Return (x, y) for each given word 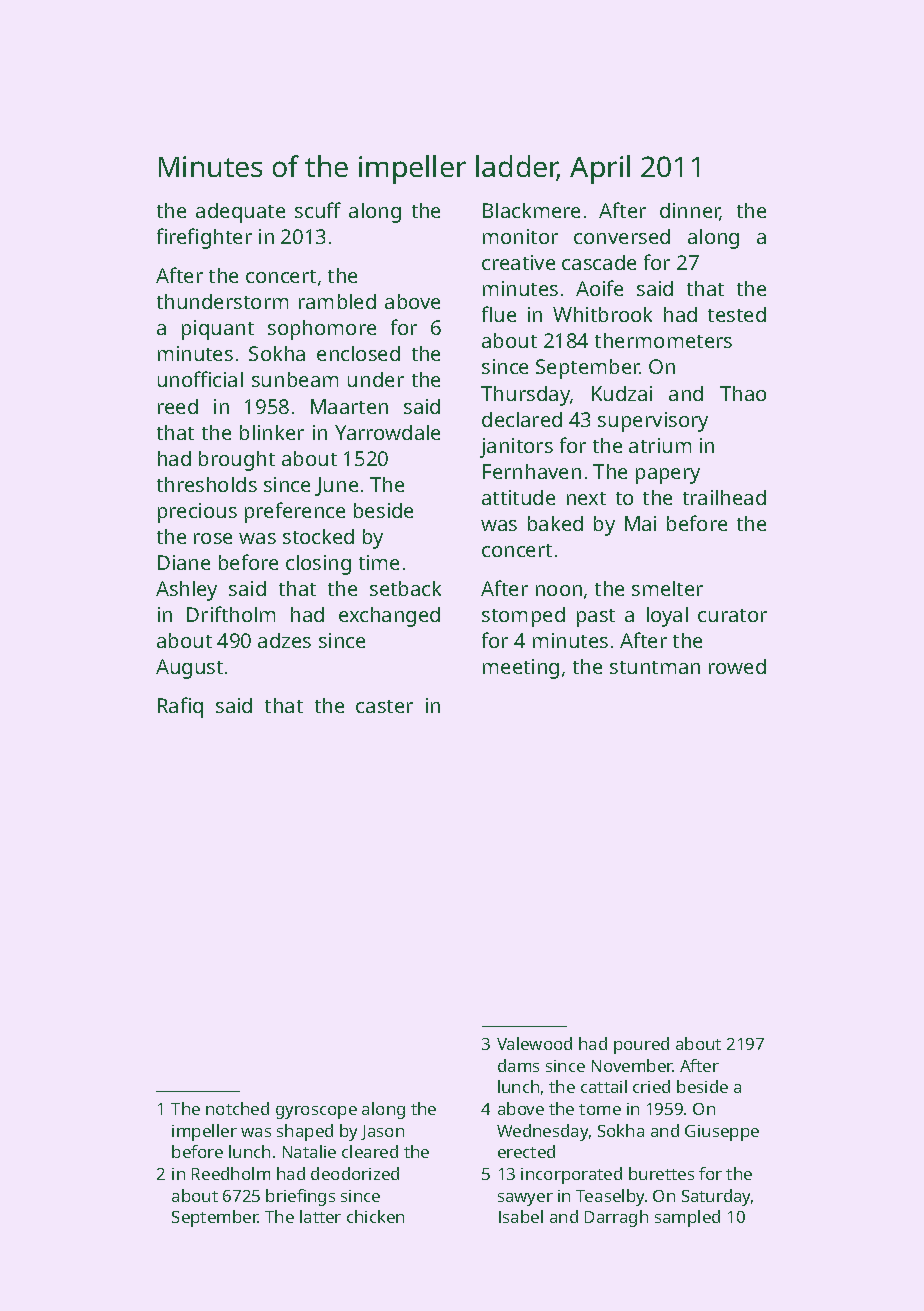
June (336, 486)
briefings (300, 1197)
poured (641, 1045)
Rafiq (180, 707)
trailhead (724, 497)
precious (197, 513)
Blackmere (531, 210)
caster (384, 706)
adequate (240, 213)
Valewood (534, 1043)
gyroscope (316, 1112)
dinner (690, 212)
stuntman (655, 667)
